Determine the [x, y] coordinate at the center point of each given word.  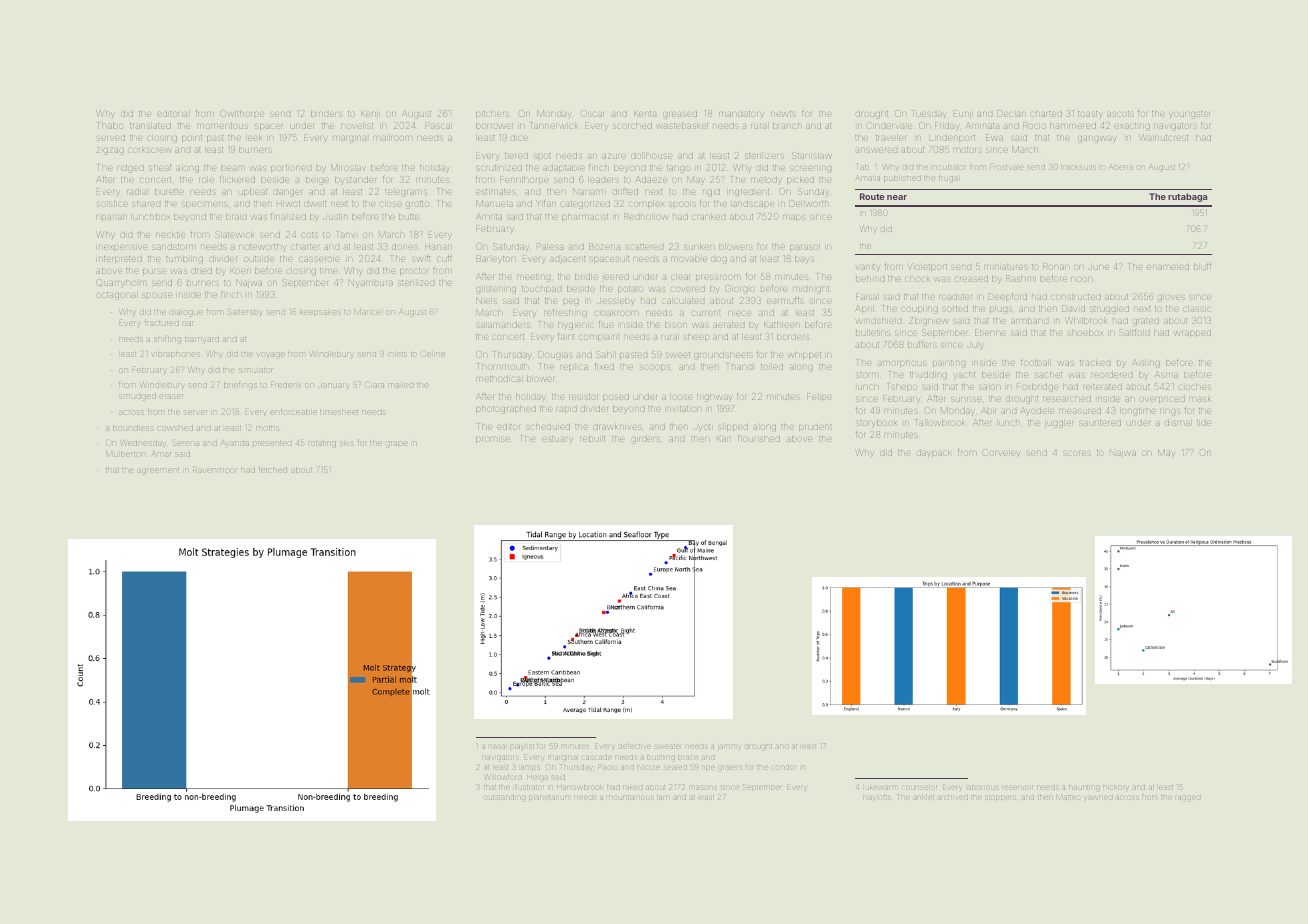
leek [255, 138]
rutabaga [1187, 197]
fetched [273, 469]
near [897, 197]
